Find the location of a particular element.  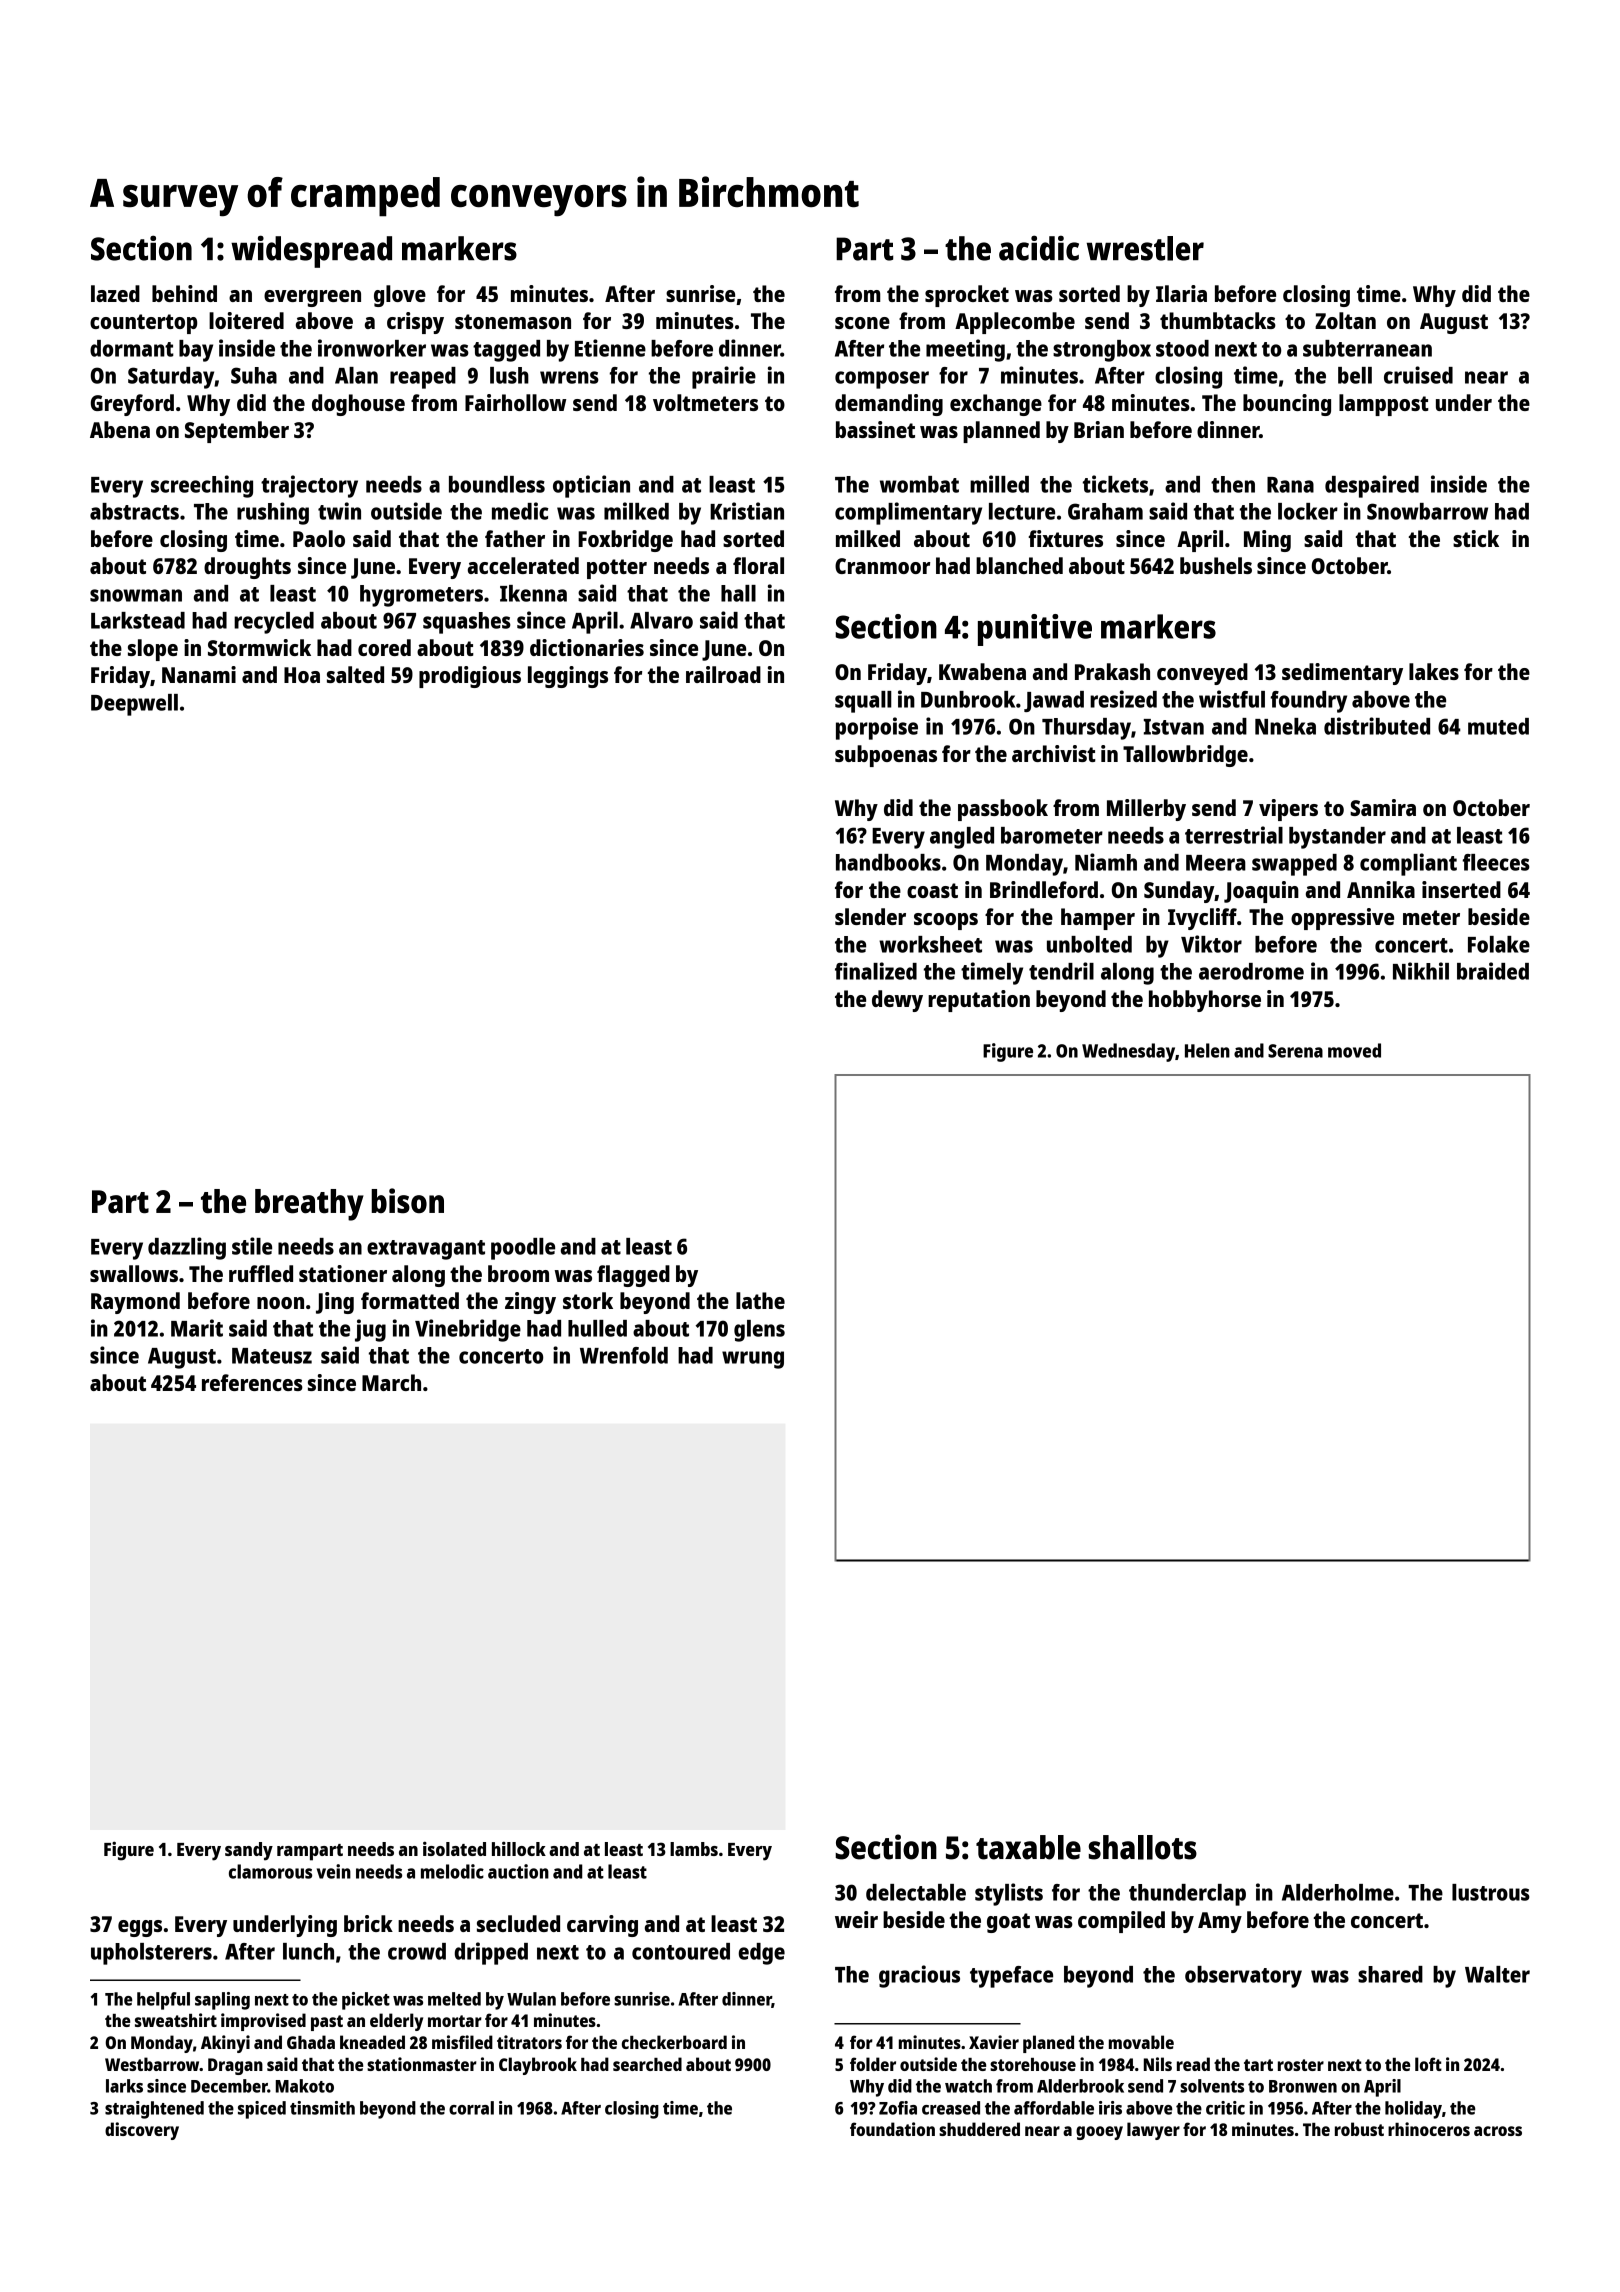

snowman is located at coordinates (136, 595).
